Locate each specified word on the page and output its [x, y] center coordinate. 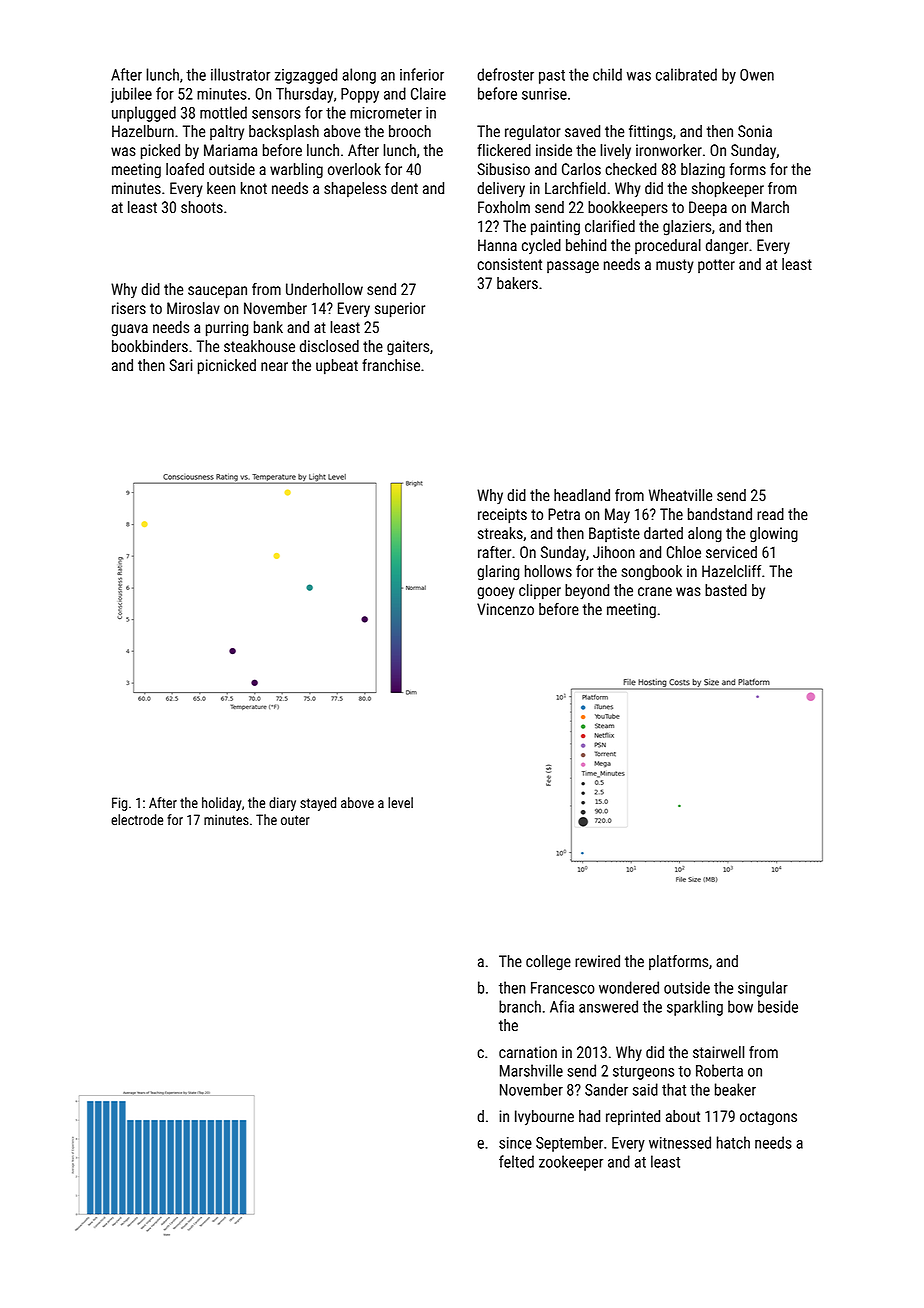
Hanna [497, 245]
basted [726, 590]
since [515, 1143]
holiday [222, 804]
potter [716, 266]
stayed [318, 804]
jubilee [131, 95]
